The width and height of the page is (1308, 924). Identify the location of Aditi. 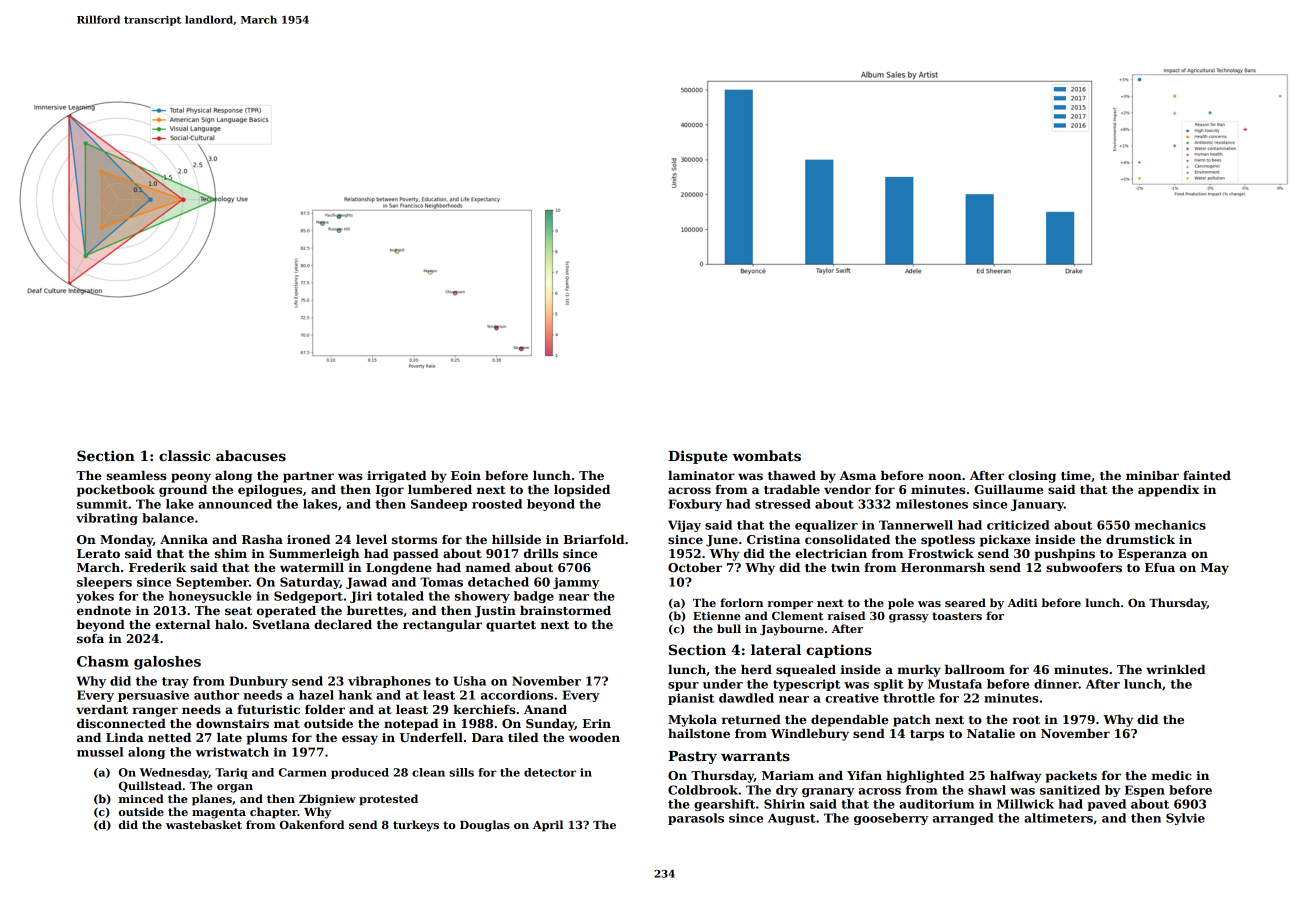
(1022, 602).
